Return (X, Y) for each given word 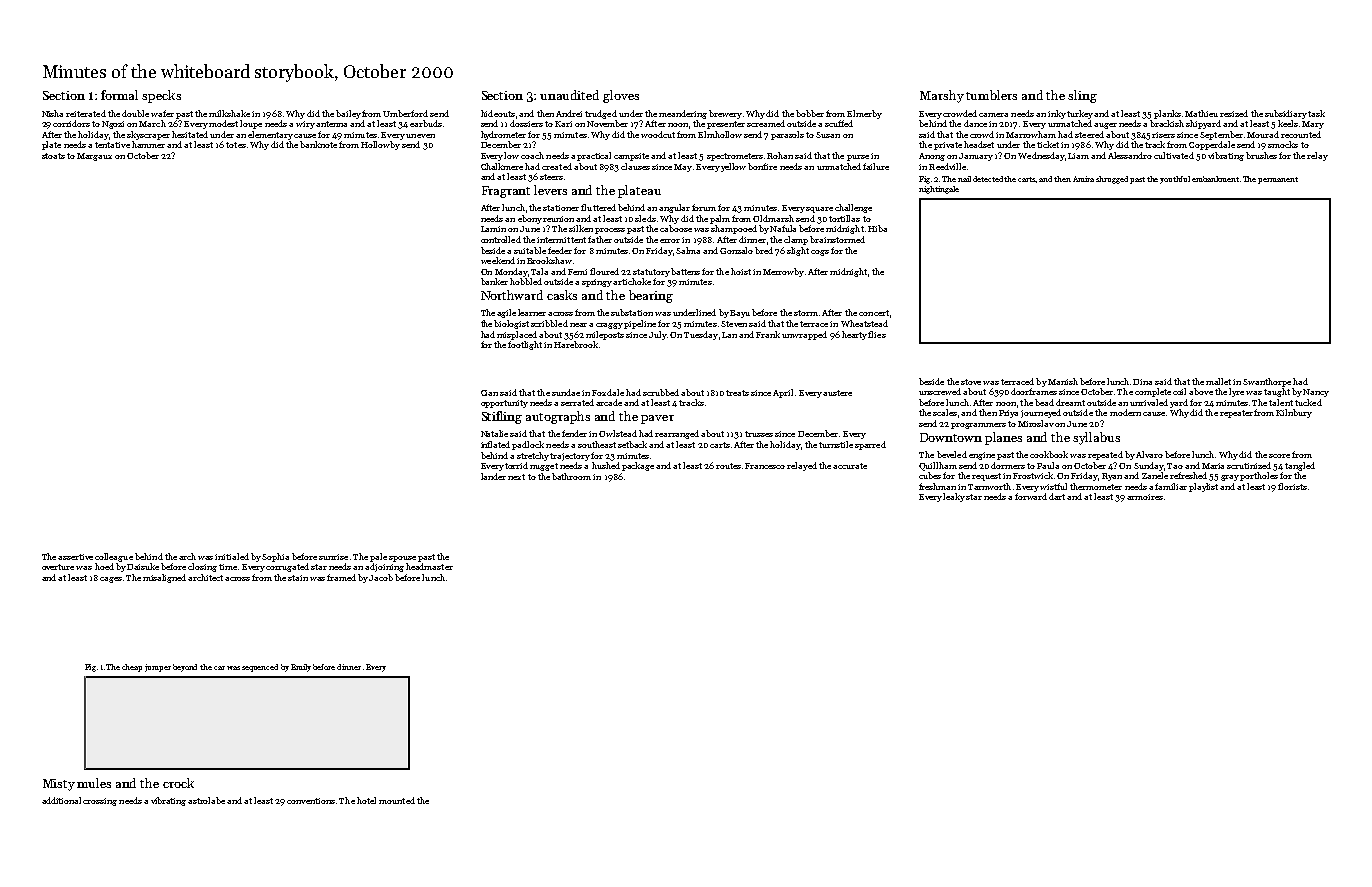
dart (1057, 496)
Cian (489, 393)
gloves (621, 96)
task (1316, 113)
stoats (53, 156)
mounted (397, 800)
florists (1292, 486)
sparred (870, 445)
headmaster (429, 566)
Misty (59, 785)
